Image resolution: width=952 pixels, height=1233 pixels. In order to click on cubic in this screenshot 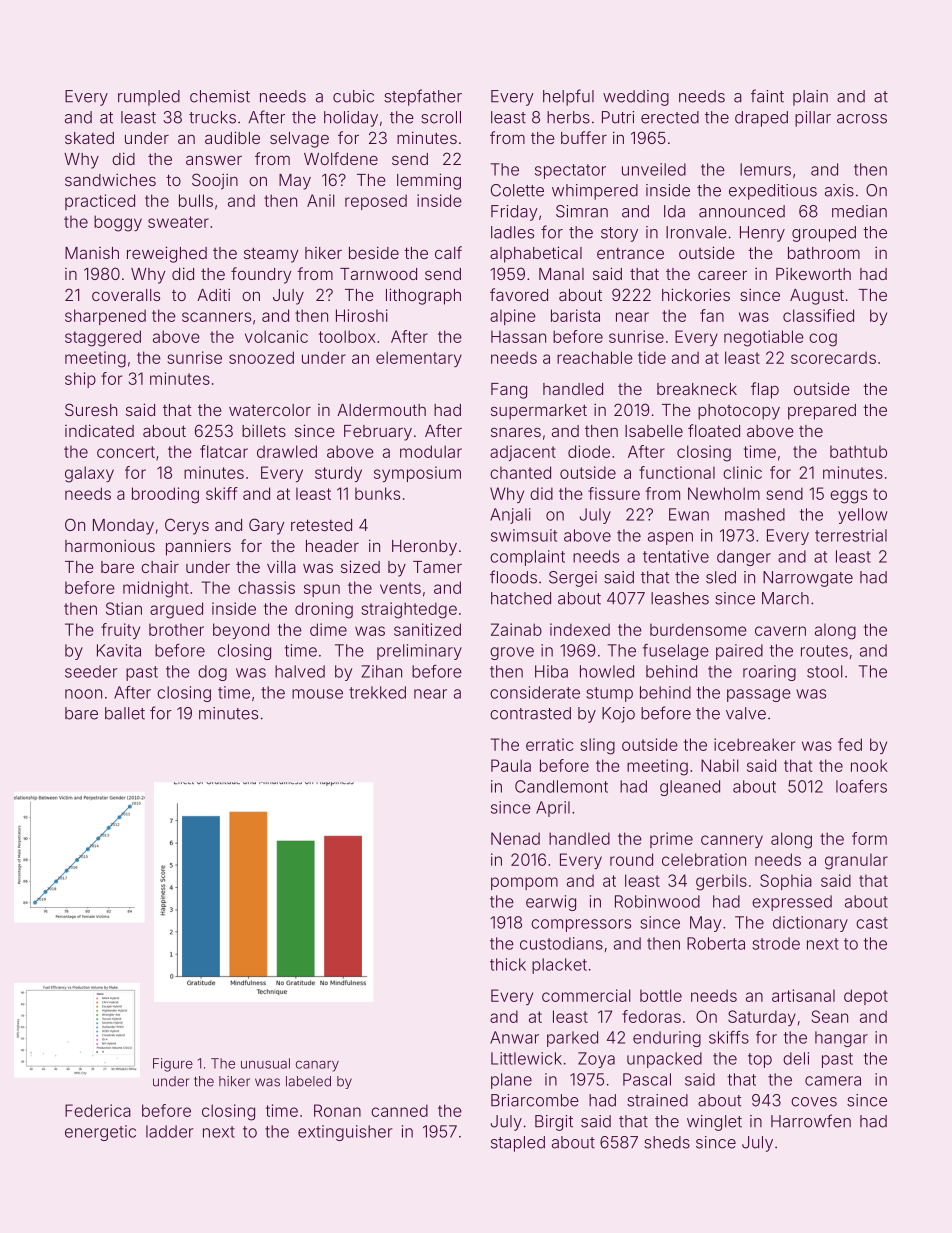, I will do `click(353, 96)`.
